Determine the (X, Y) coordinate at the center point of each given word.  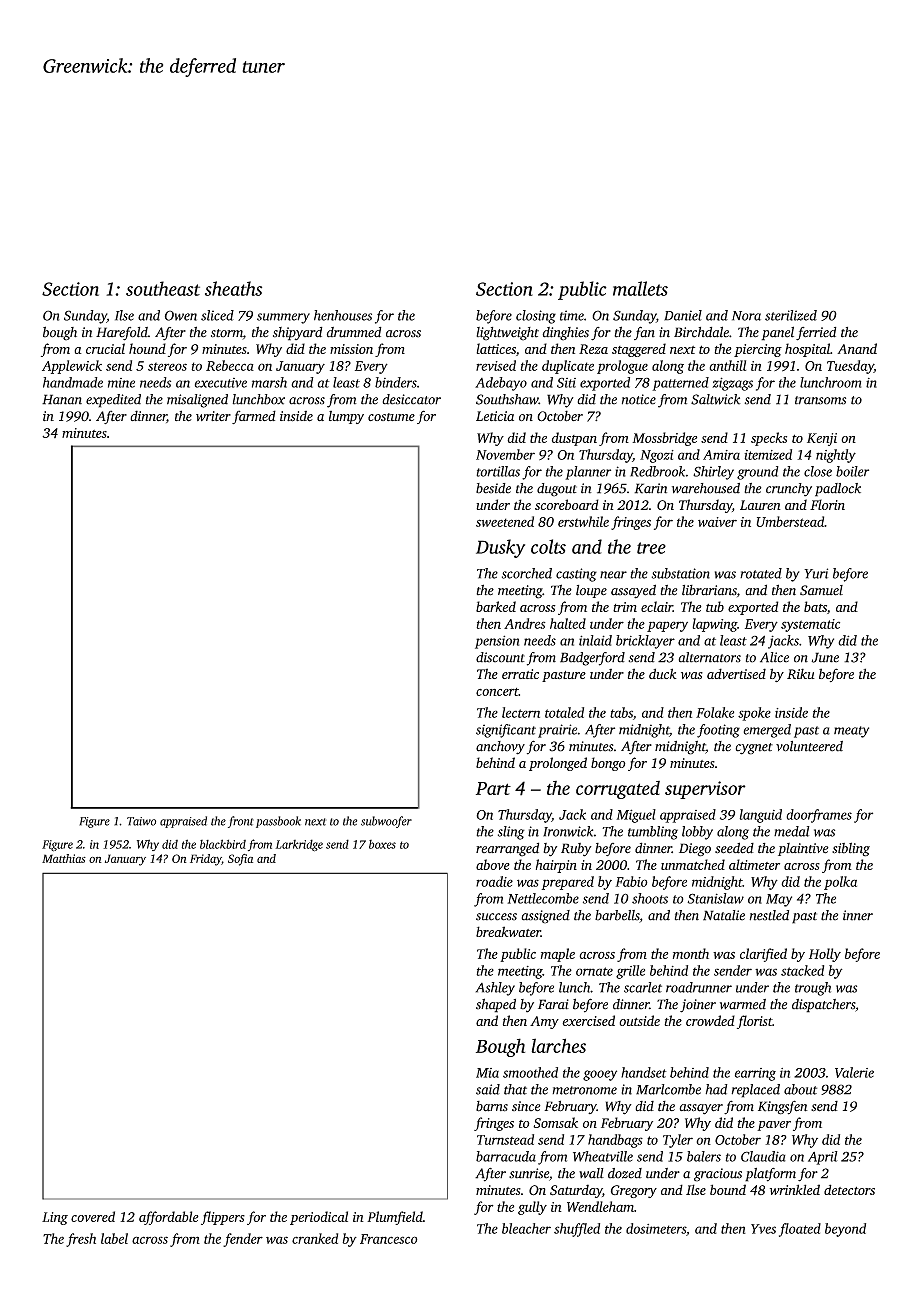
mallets (640, 288)
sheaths (233, 288)
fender (243, 1240)
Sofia (240, 860)
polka (840, 883)
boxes (382, 844)
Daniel (683, 315)
